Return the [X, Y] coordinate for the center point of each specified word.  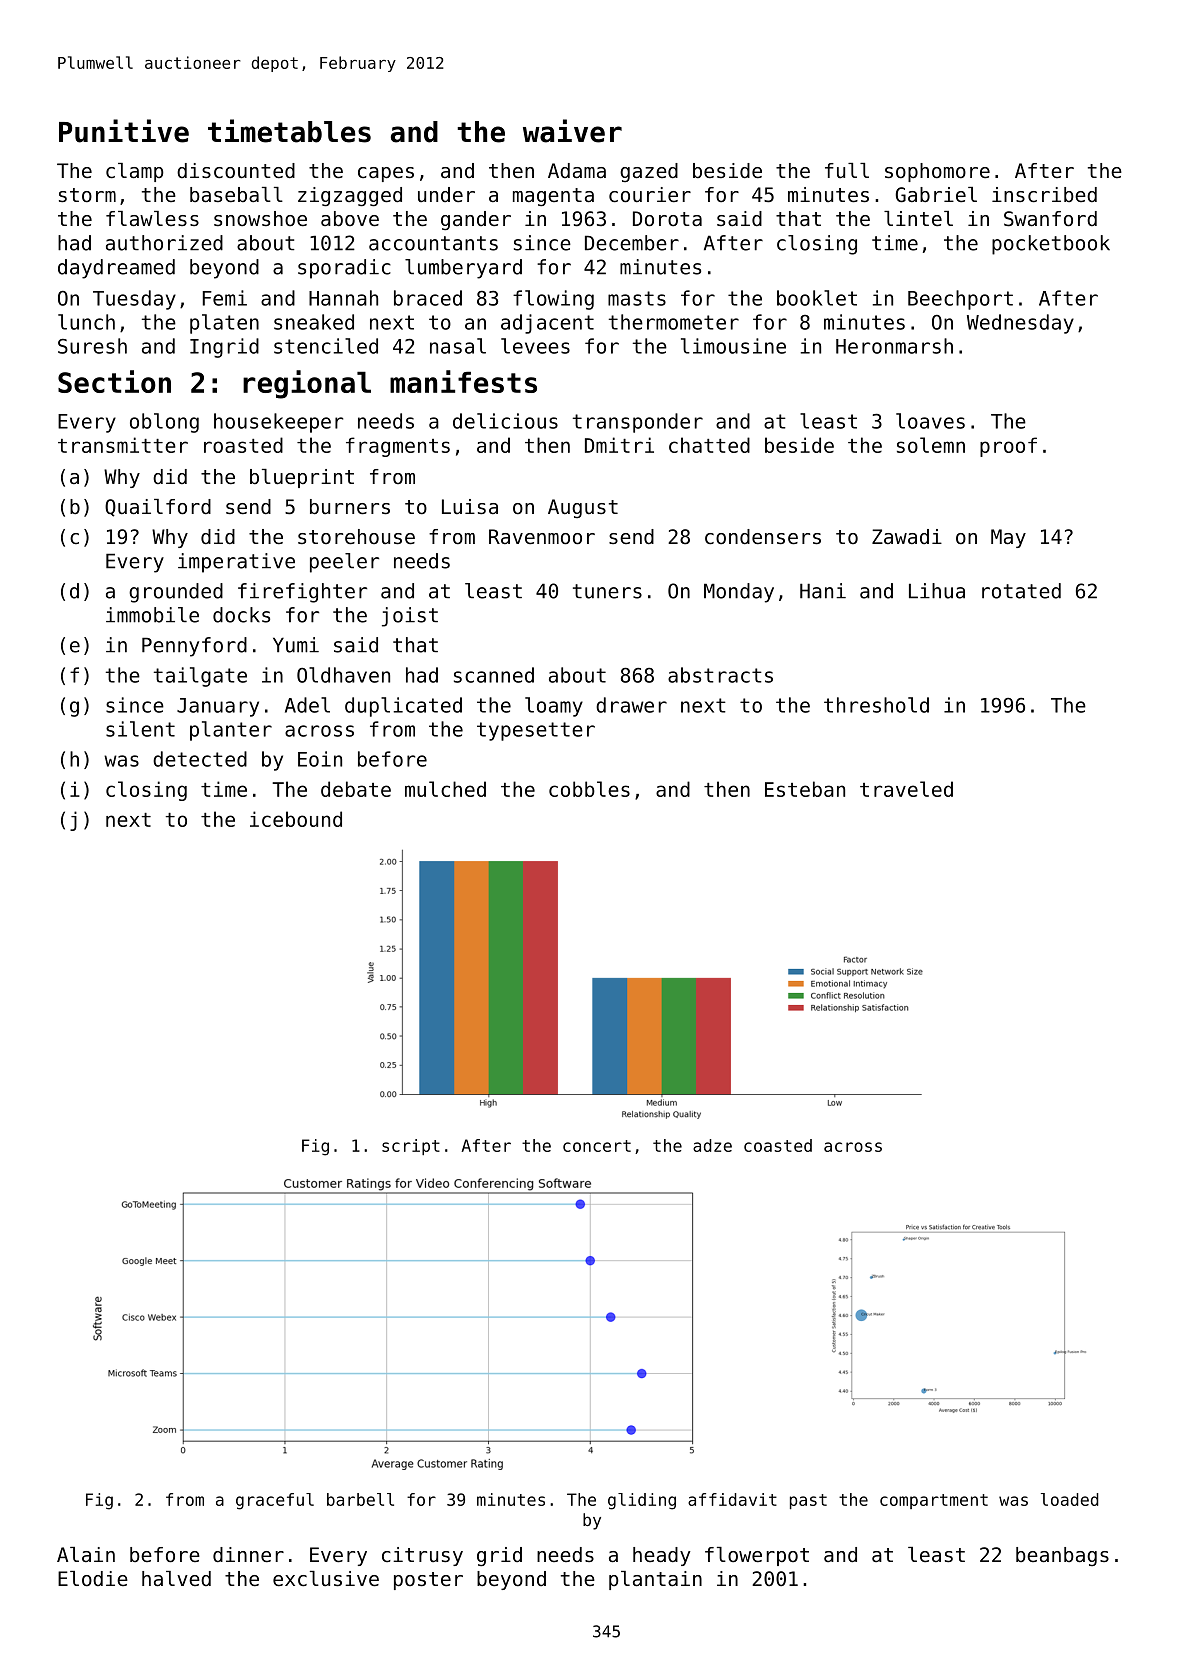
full [847, 170]
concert [597, 1146]
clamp [135, 172]
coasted [778, 1145]
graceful [275, 1501]
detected [200, 759]
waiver [572, 131]
